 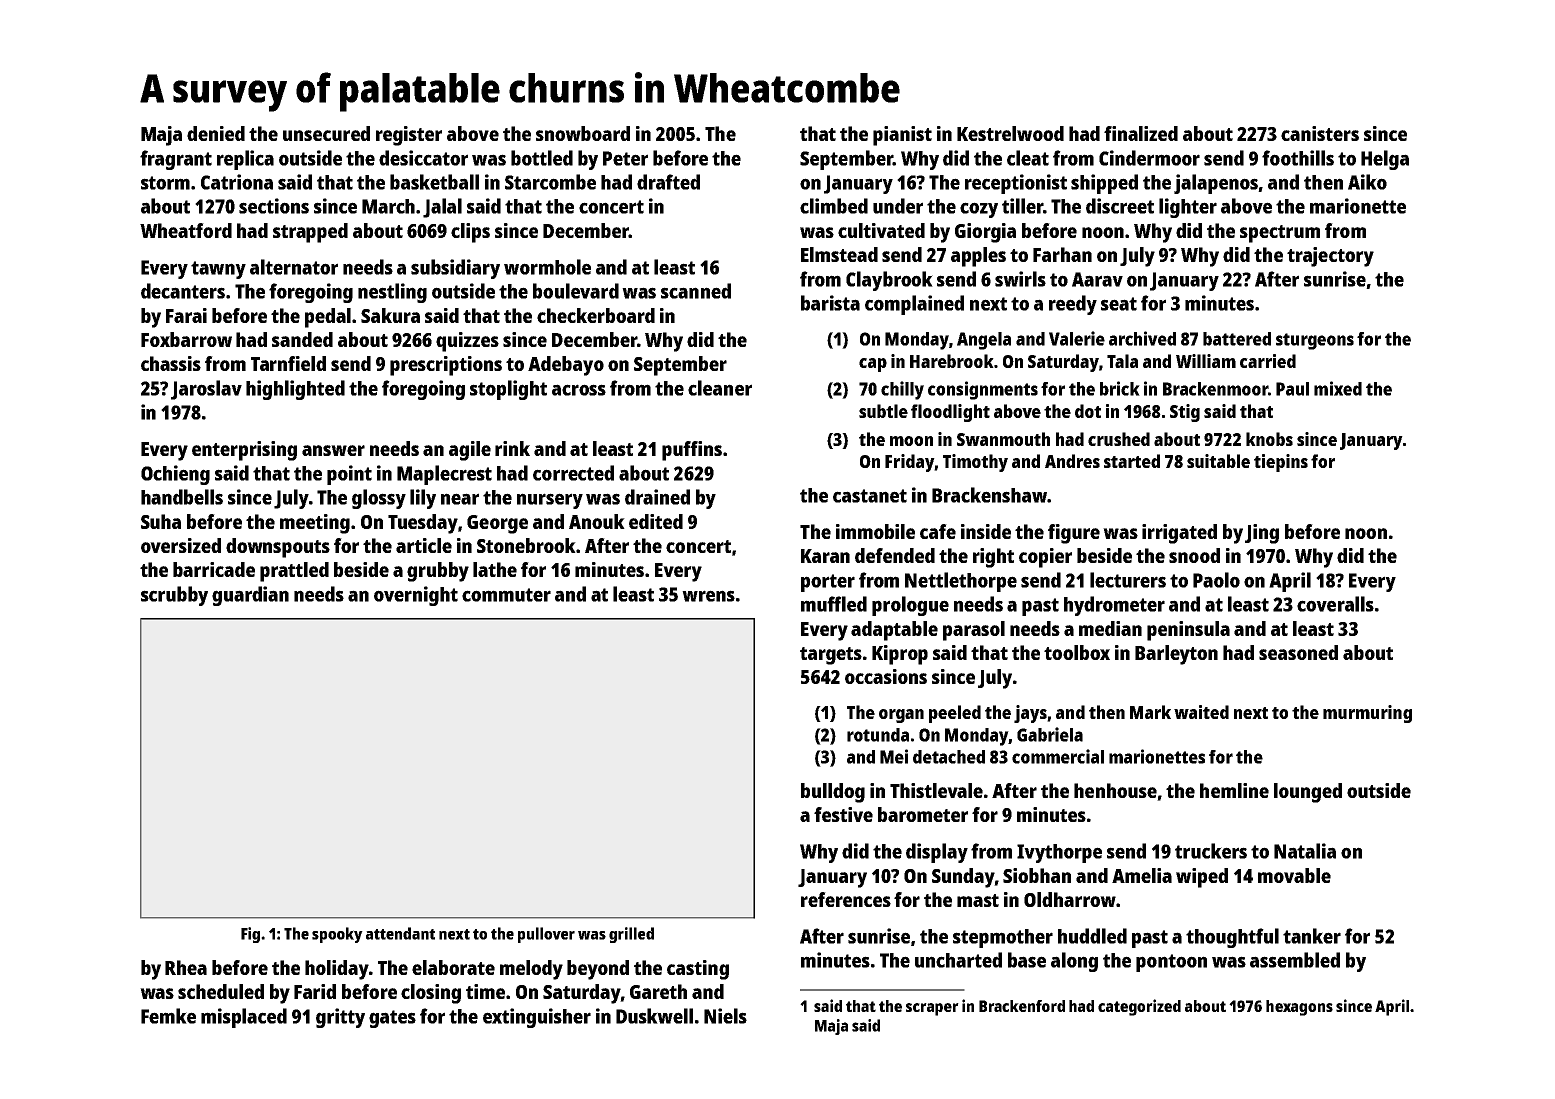 What do you see at coordinates (326, 133) in the screenshot?
I see `unsecured` at bounding box center [326, 133].
